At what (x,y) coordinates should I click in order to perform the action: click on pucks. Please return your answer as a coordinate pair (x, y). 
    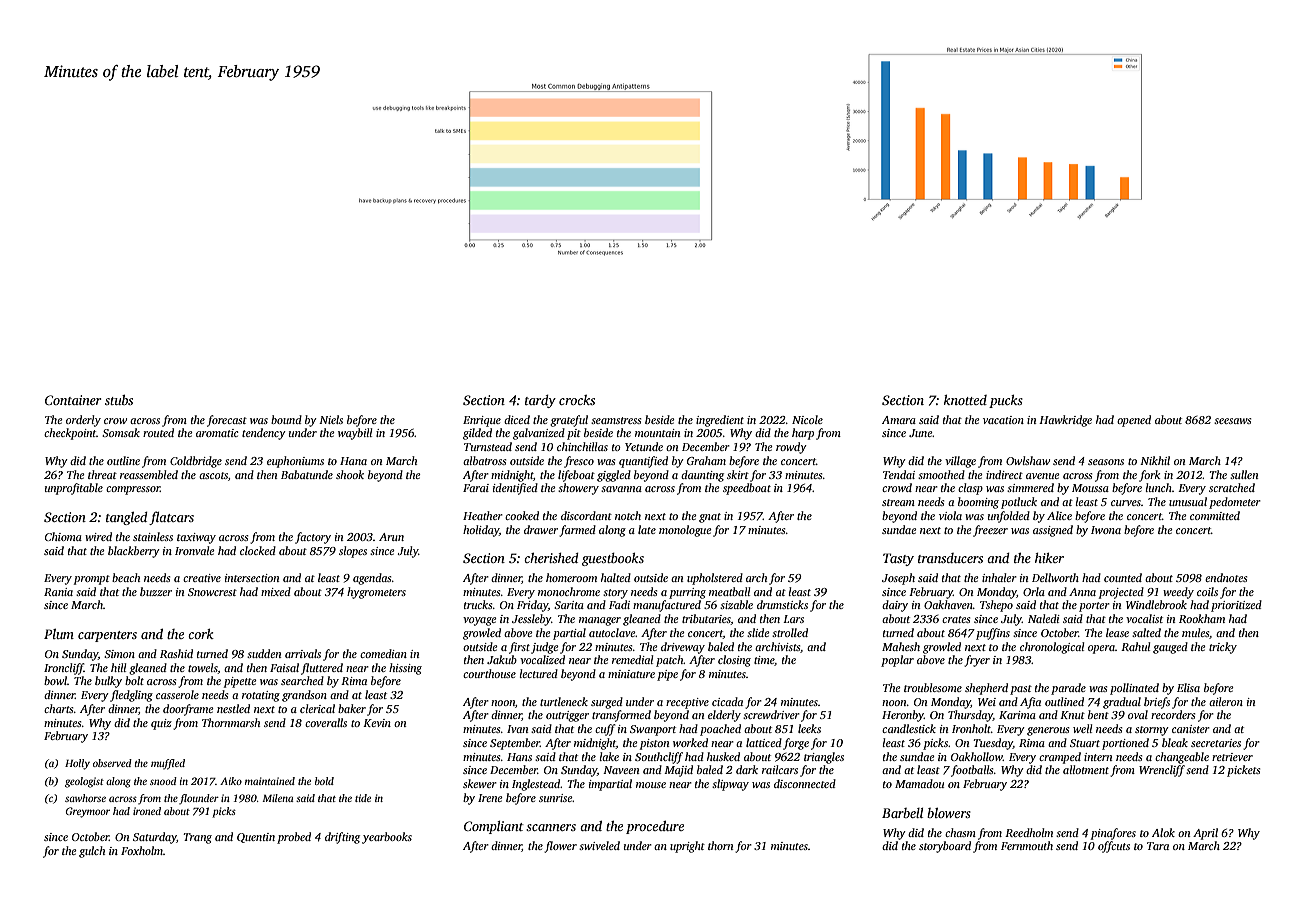
    Looking at the image, I should click on (1006, 401).
